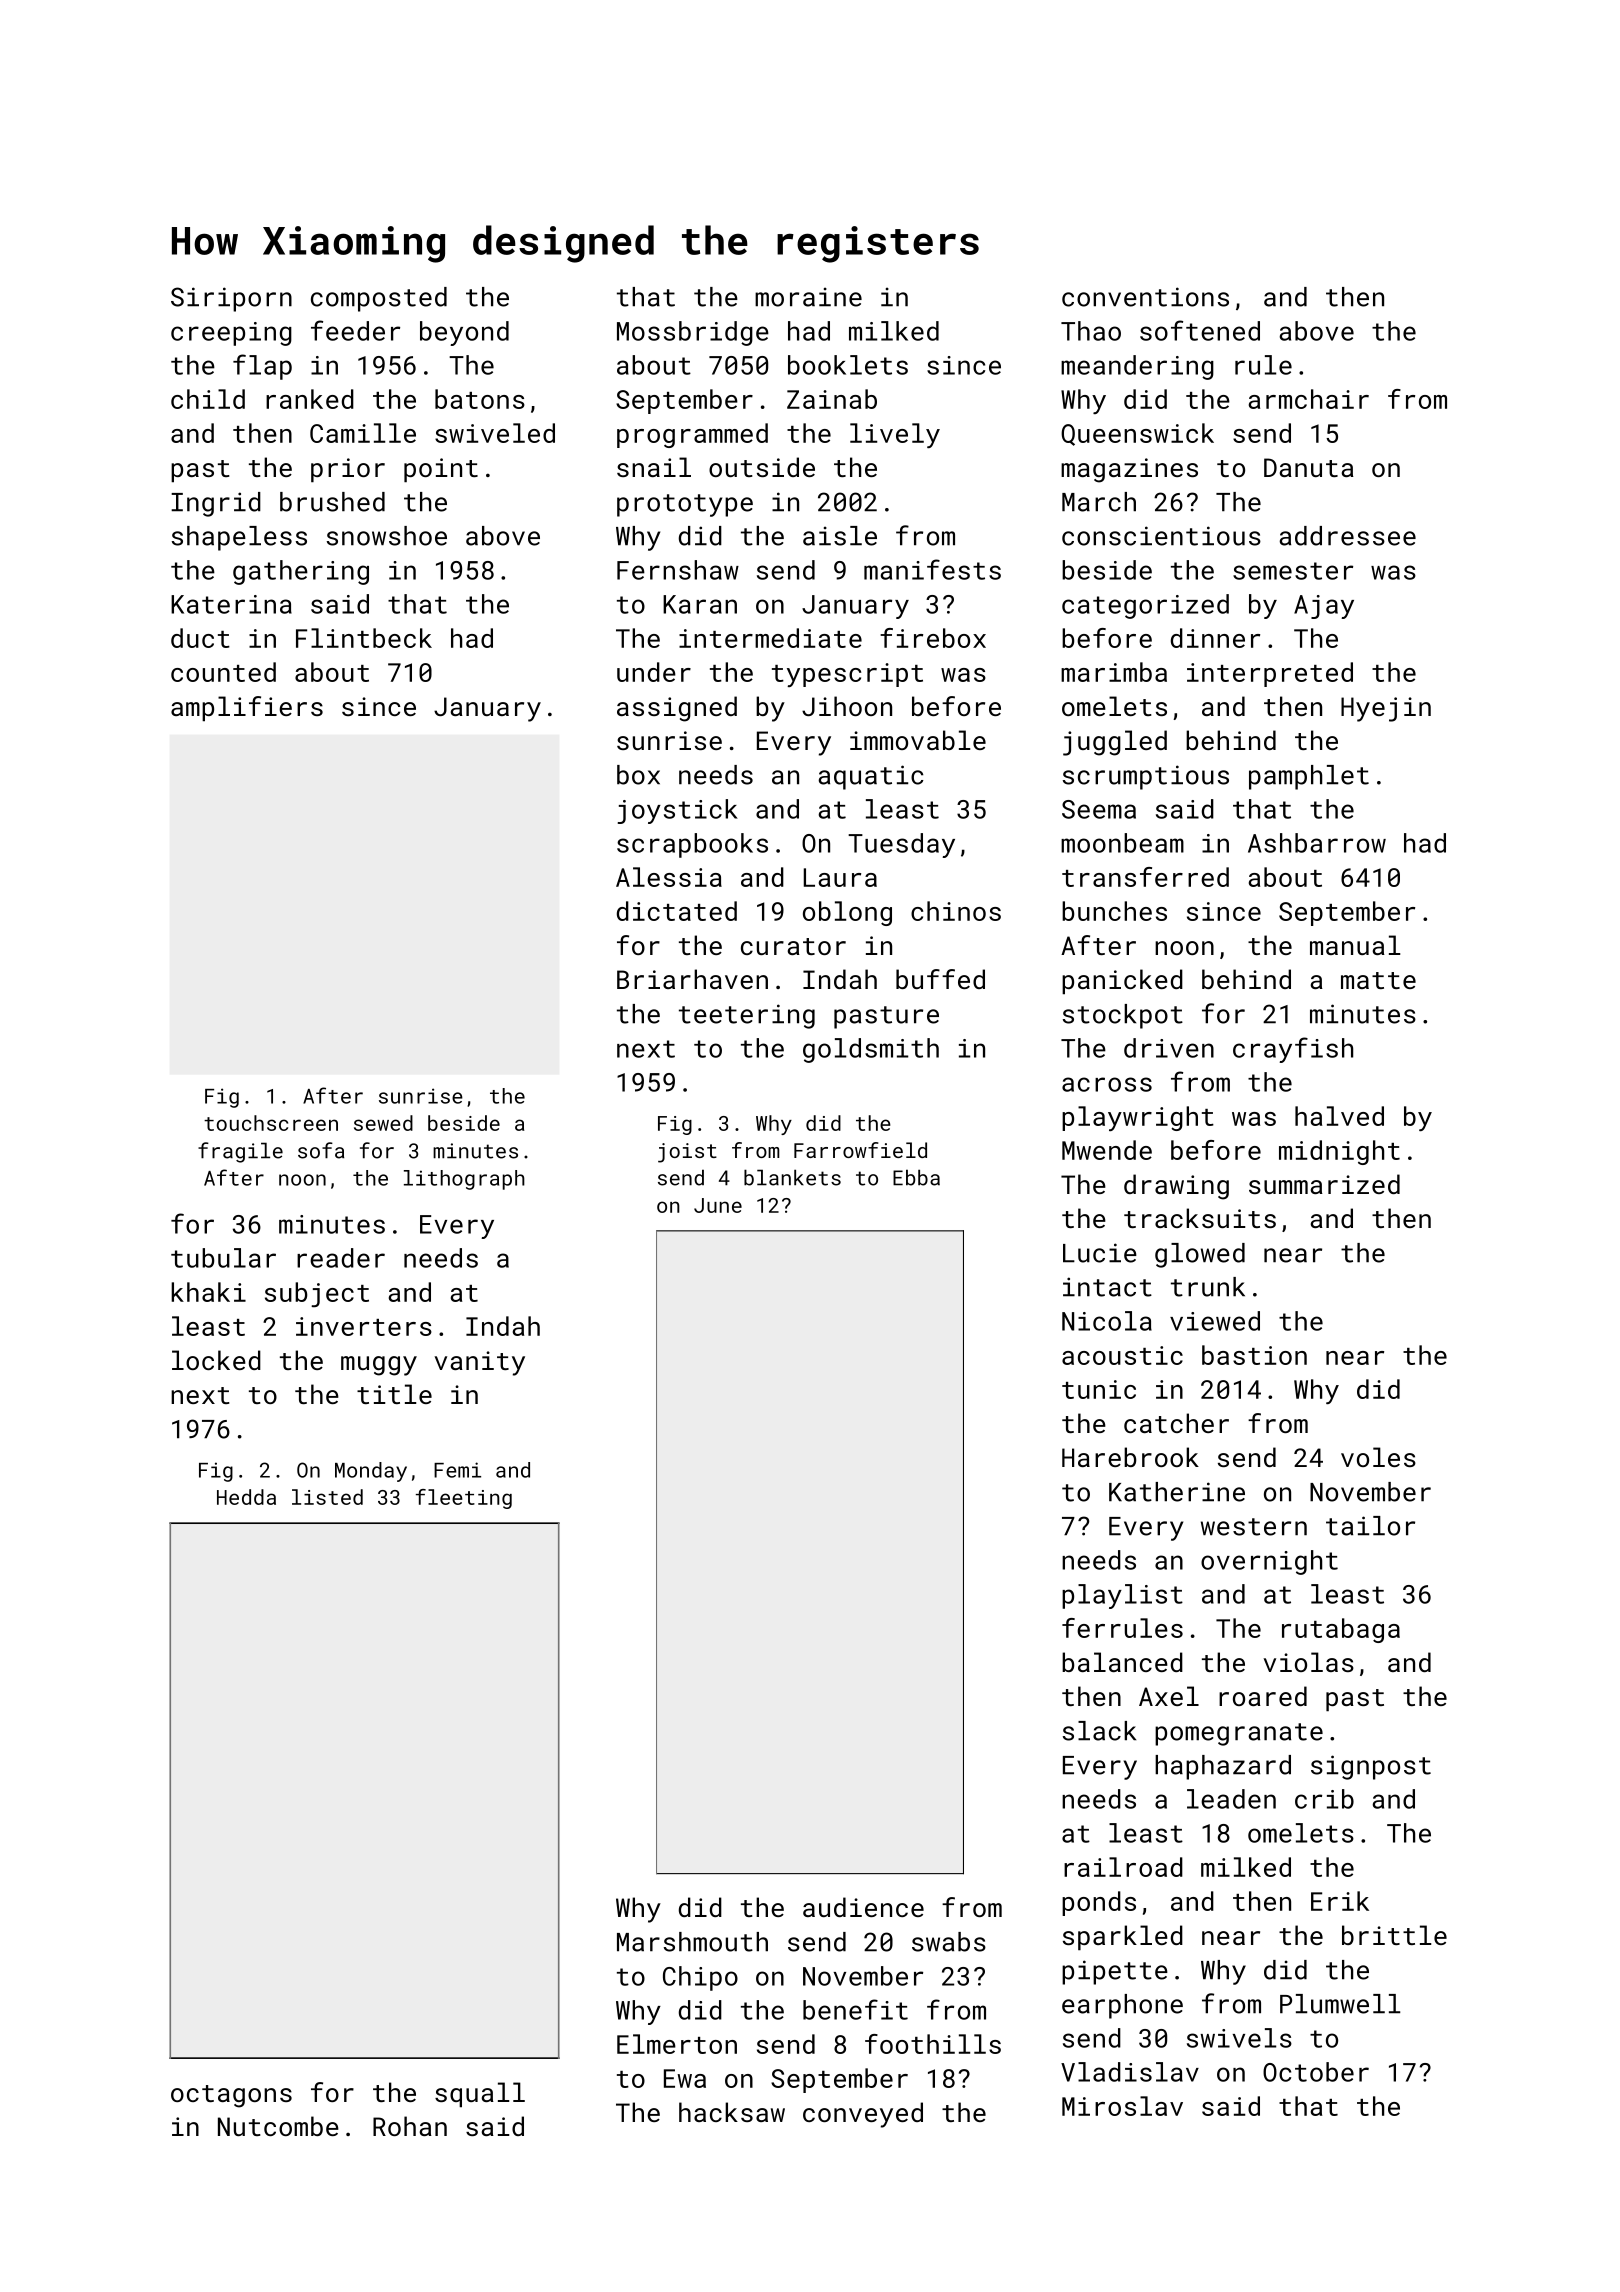  I want to click on muggy, so click(379, 1366).
